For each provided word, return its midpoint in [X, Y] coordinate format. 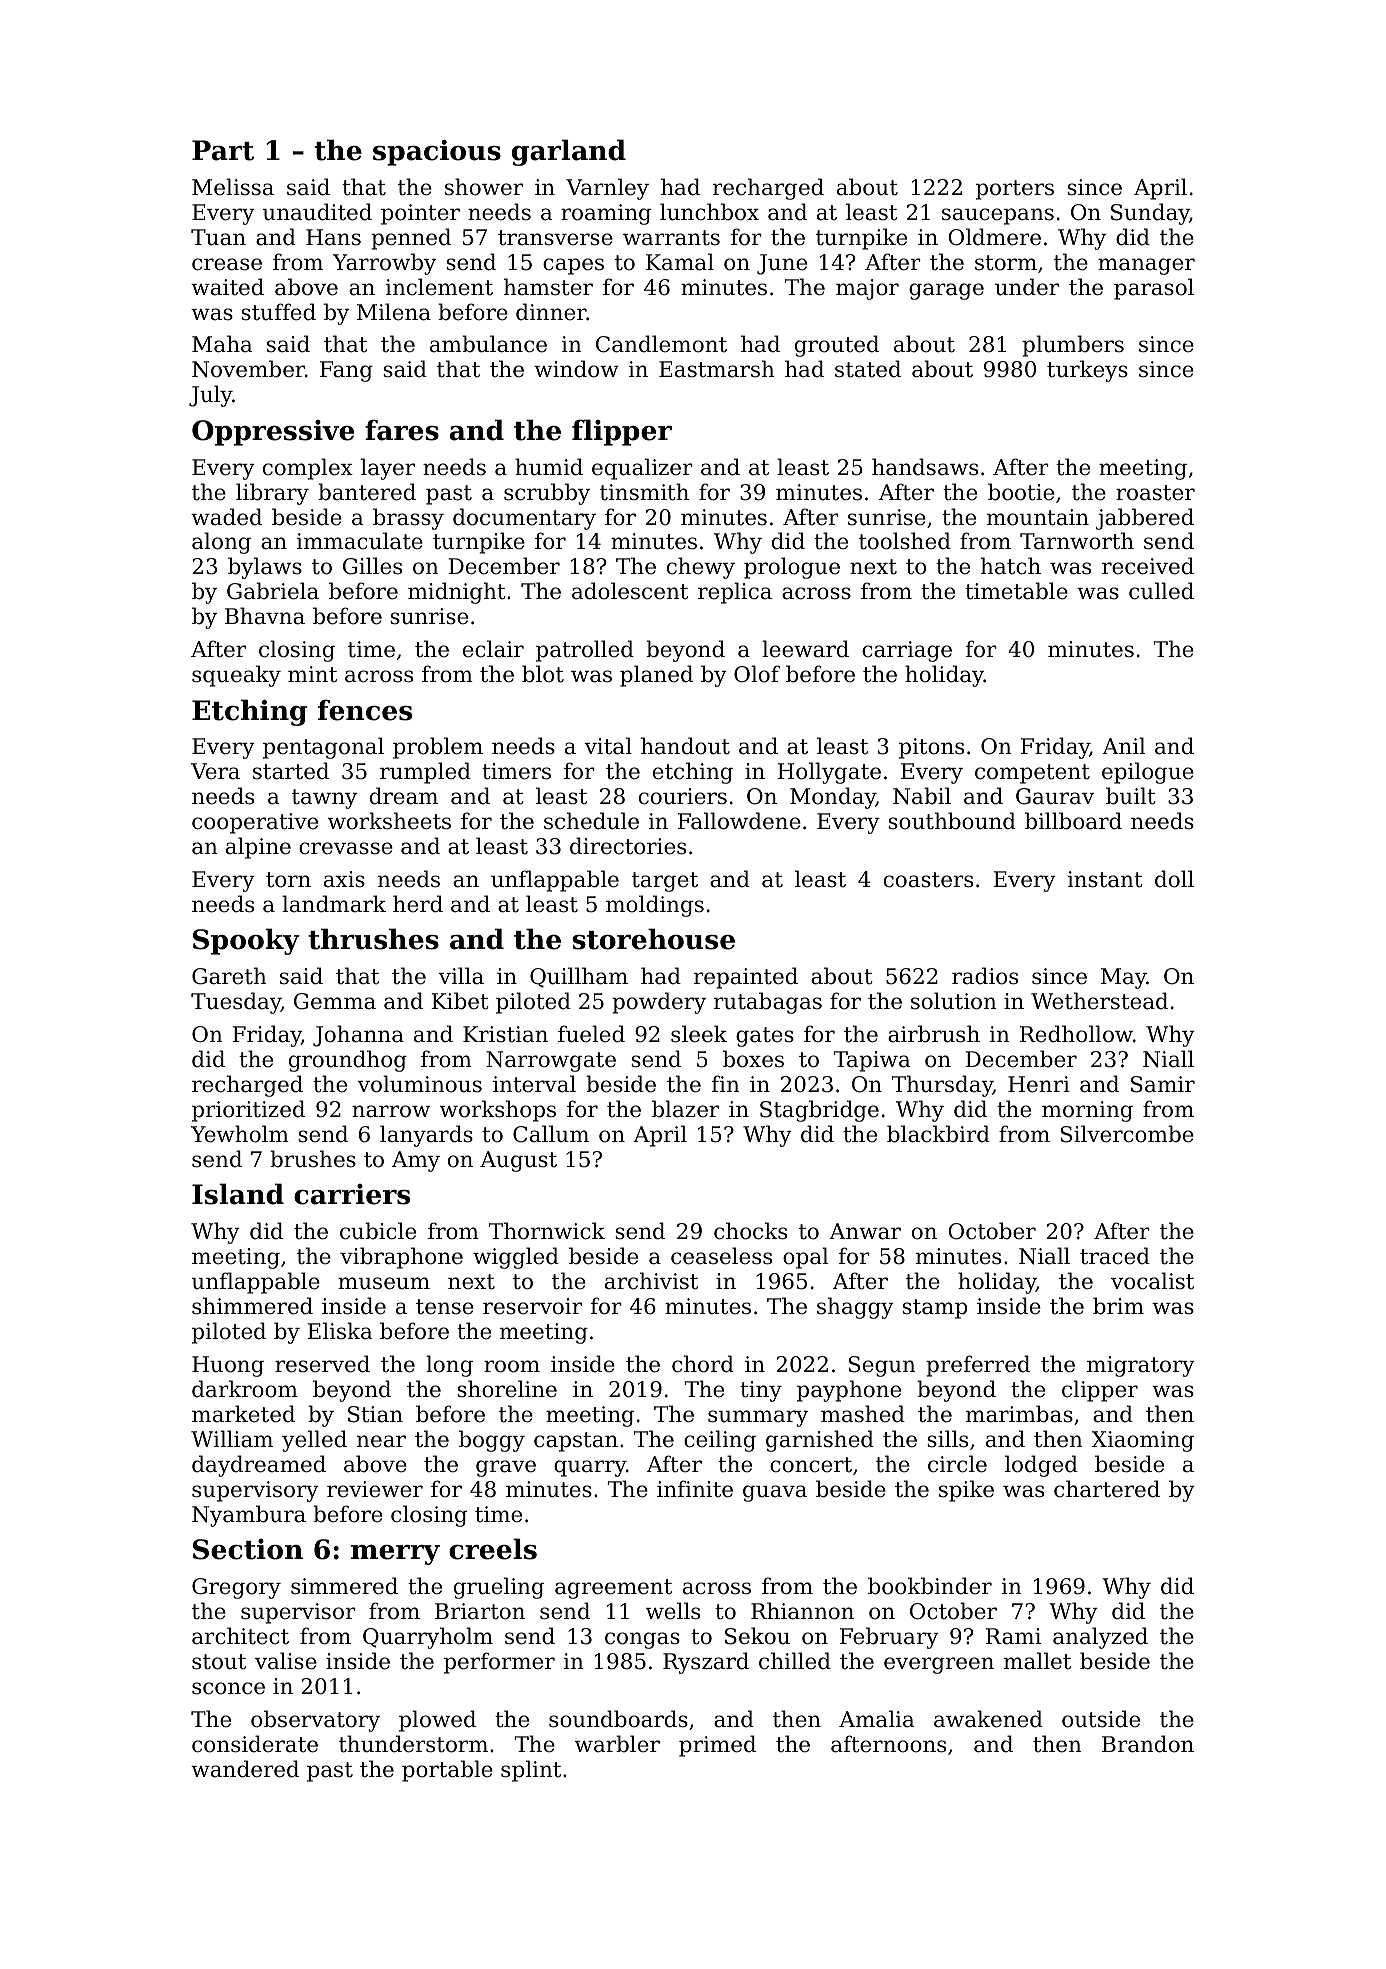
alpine [258, 848]
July [210, 396]
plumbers [1073, 346]
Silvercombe [1127, 1134]
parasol [1154, 289]
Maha [222, 344]
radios [985, 976]
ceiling [720, 1441]
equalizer [642, 469]
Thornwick [547, 1231]
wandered [245, 1769]
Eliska [339, 1331]
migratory [1141, 1366]
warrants [671, 238]
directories [628, 846]
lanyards [426, 1136]
